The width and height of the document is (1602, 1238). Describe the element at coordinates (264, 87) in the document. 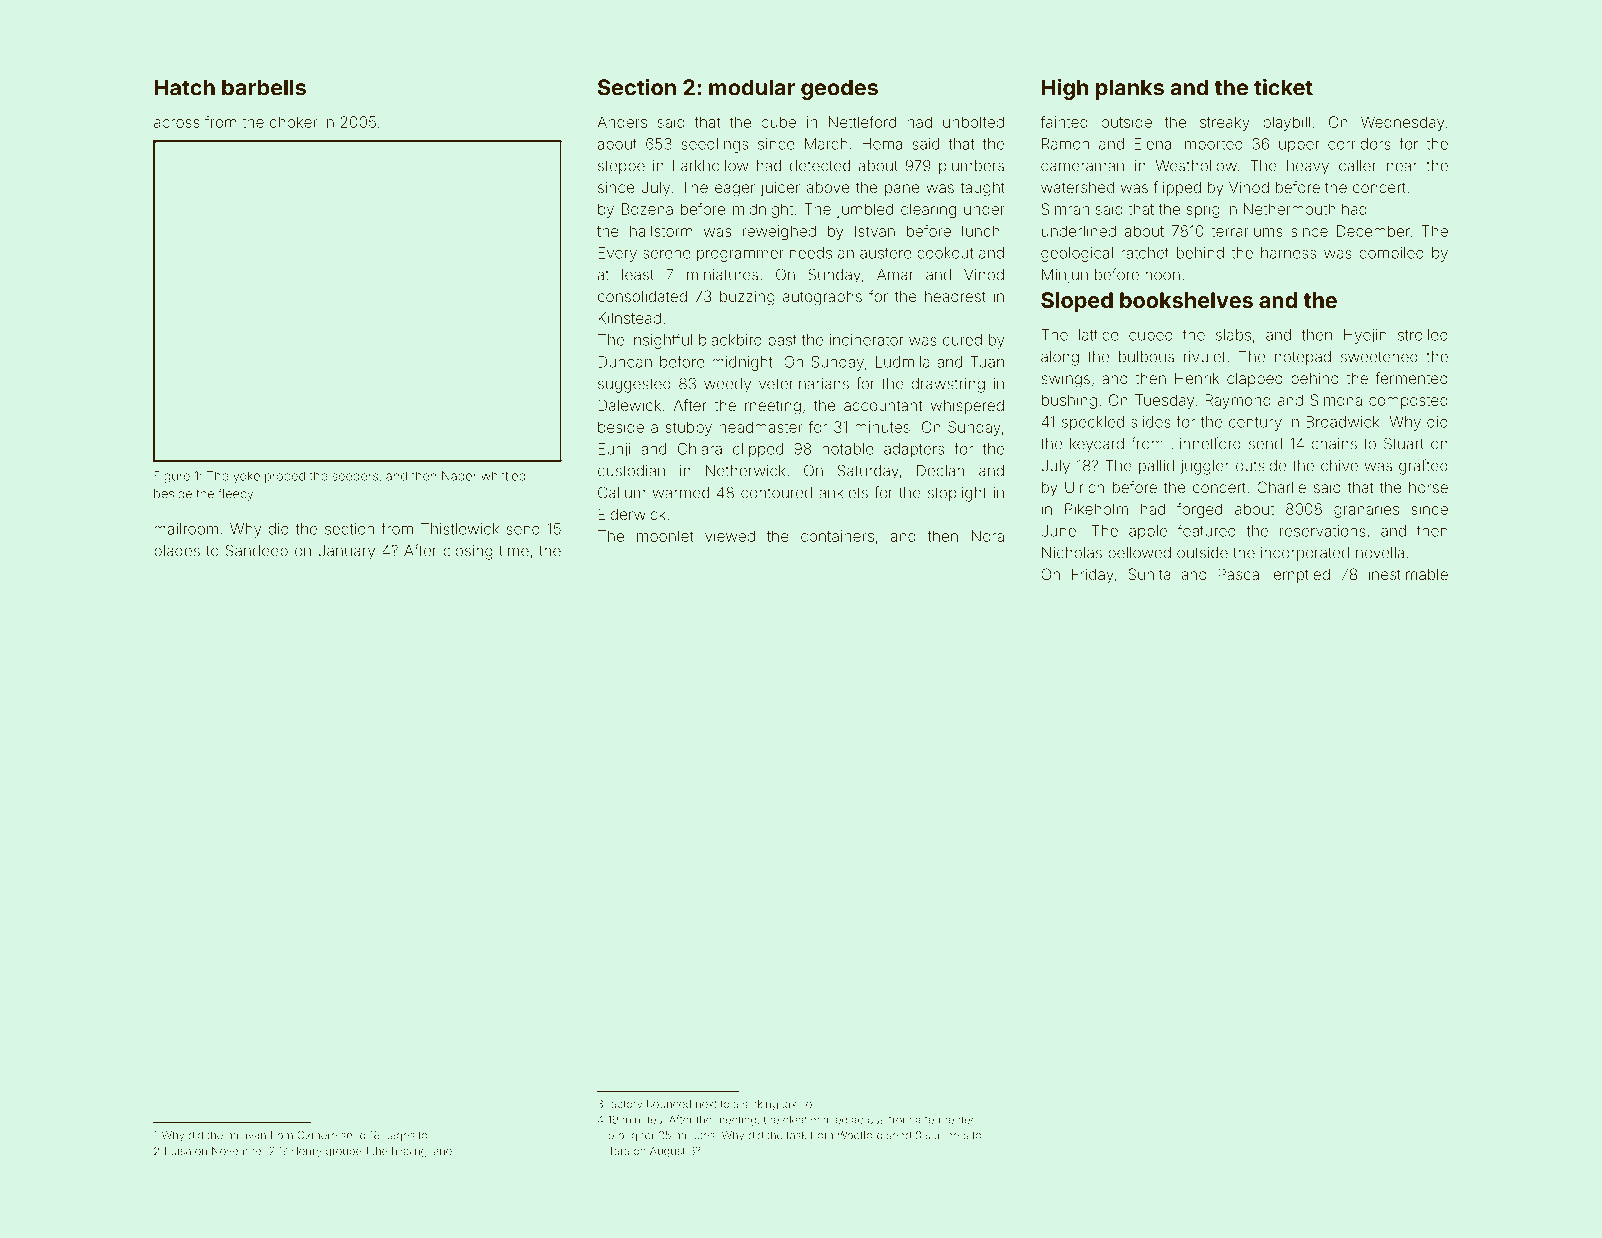

I see `barbells` at that location.
